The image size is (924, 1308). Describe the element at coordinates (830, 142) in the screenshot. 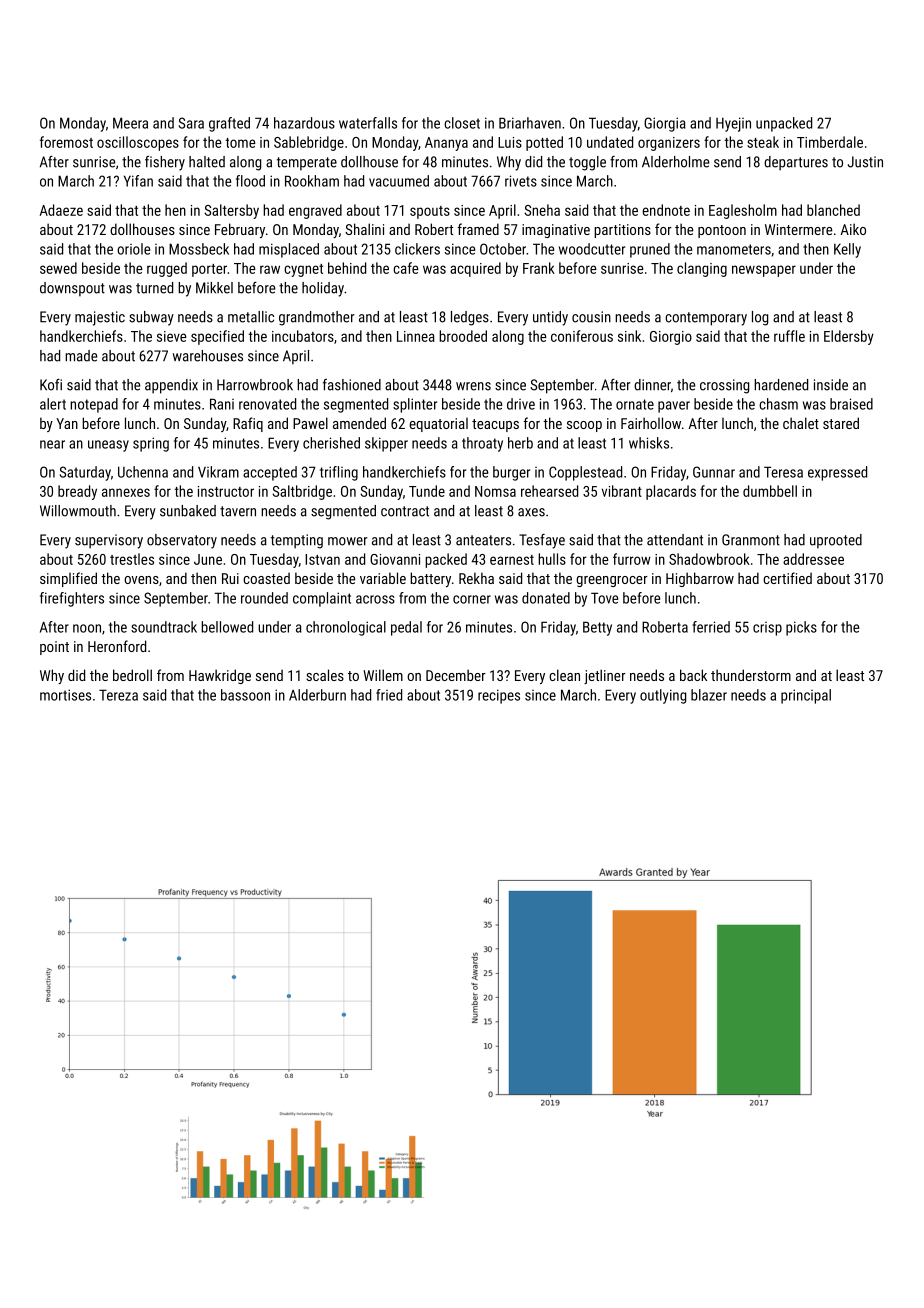

I see `Timberdale` at that location.
